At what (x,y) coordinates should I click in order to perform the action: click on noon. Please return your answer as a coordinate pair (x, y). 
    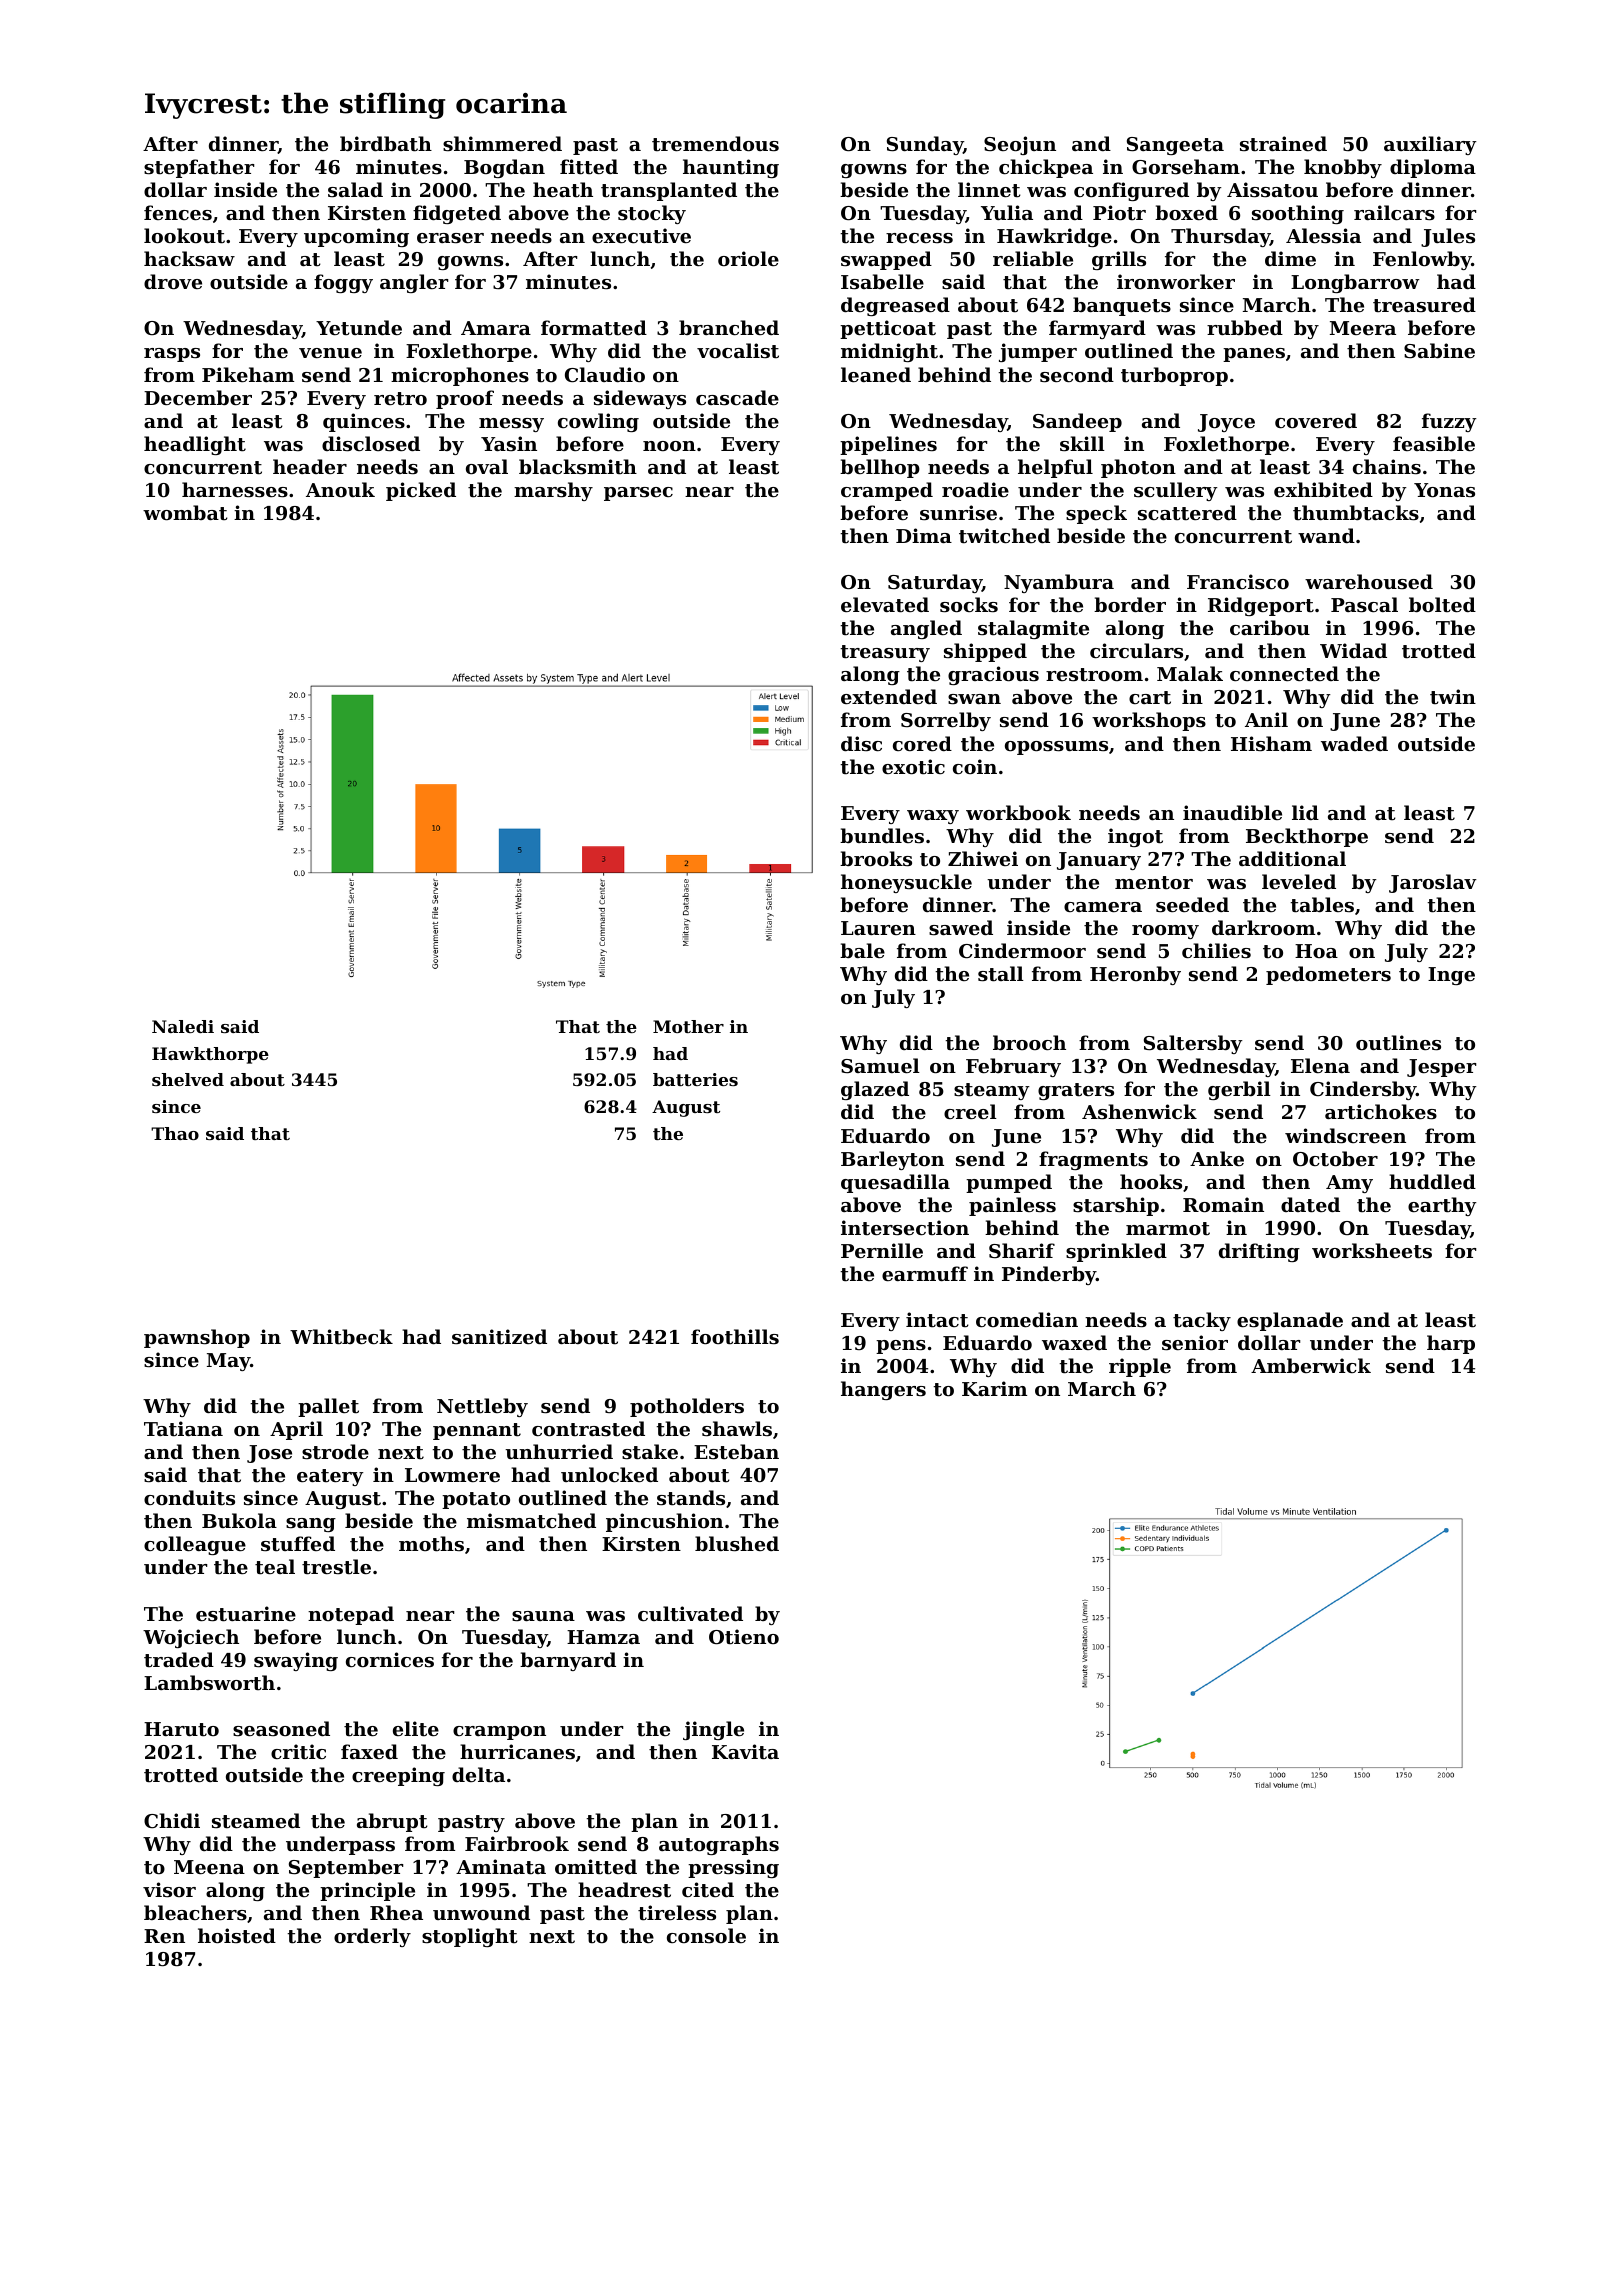
    Looking at the image, I should click on (669, 446).
